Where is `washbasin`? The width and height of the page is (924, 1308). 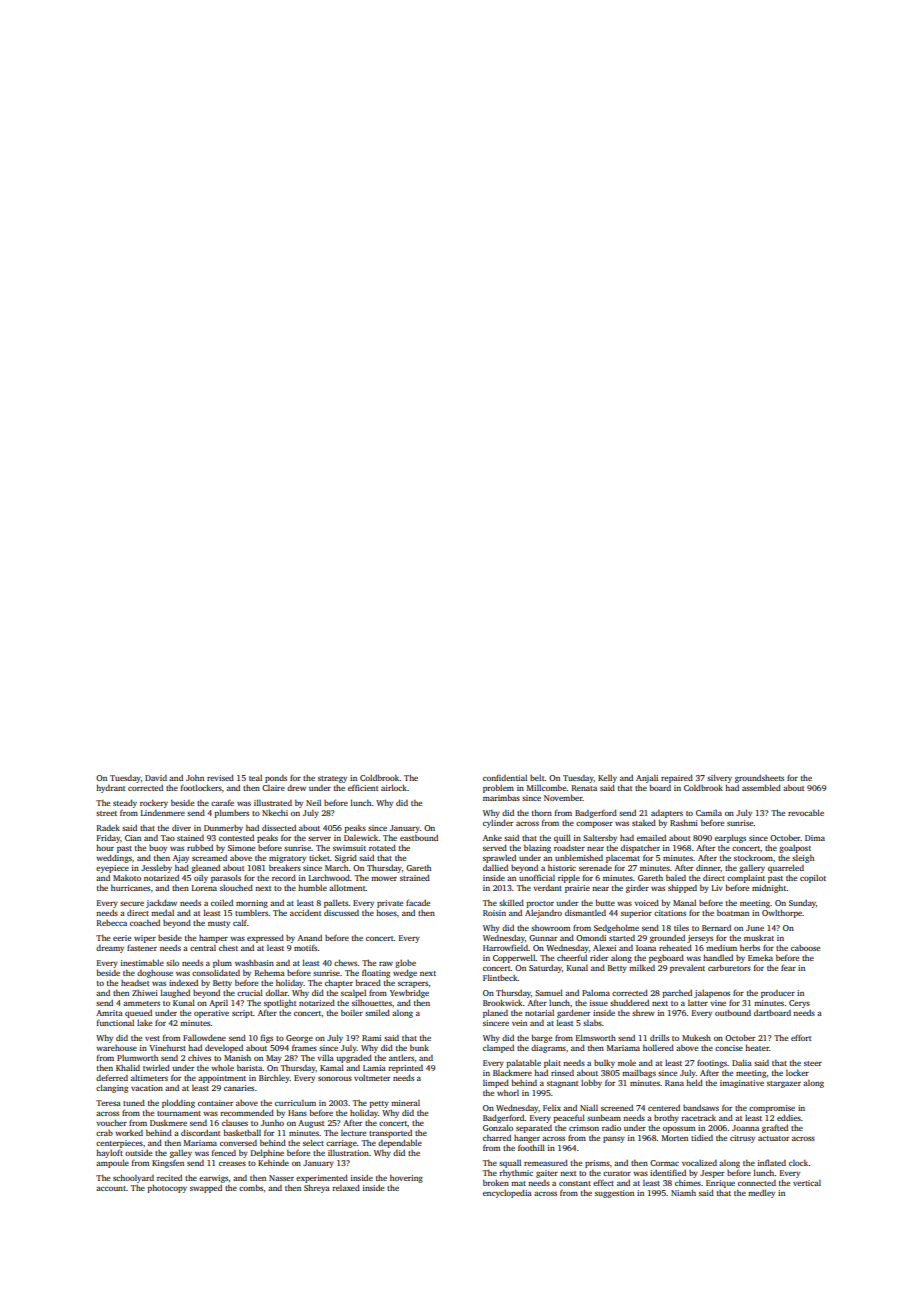
washbasin is located at coordinates (254, 963).
